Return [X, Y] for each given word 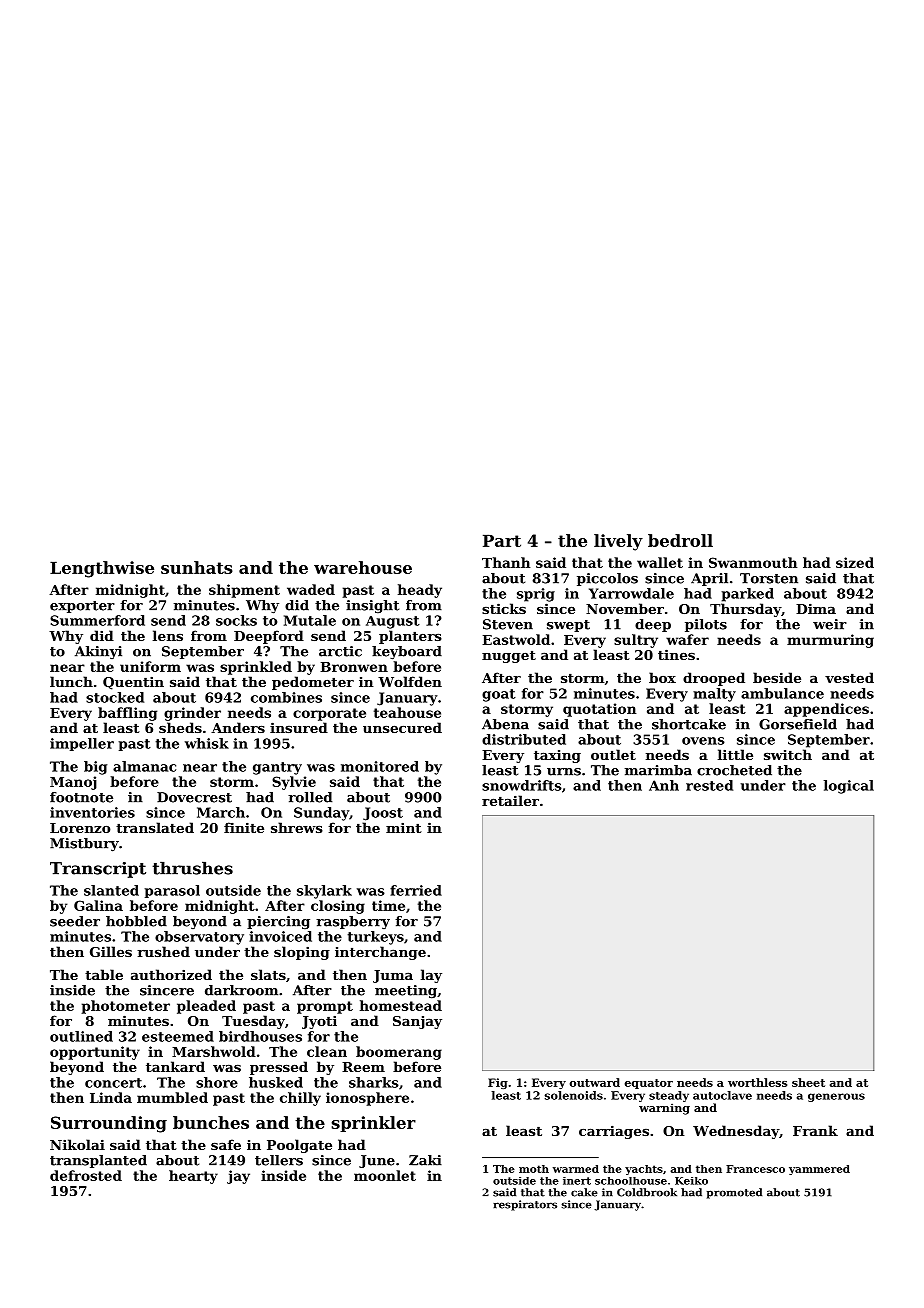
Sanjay [417, 1022]
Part [502, 540]
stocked [115, 697]
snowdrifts [522, 785]
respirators [525, 1205]
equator [649, 1084]
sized [855, 562]
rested [709, 785]
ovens [703, 741]
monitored [380, 766]
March [221, 812]
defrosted [86, 1175]
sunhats [197, 567]
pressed [279, 1068]
